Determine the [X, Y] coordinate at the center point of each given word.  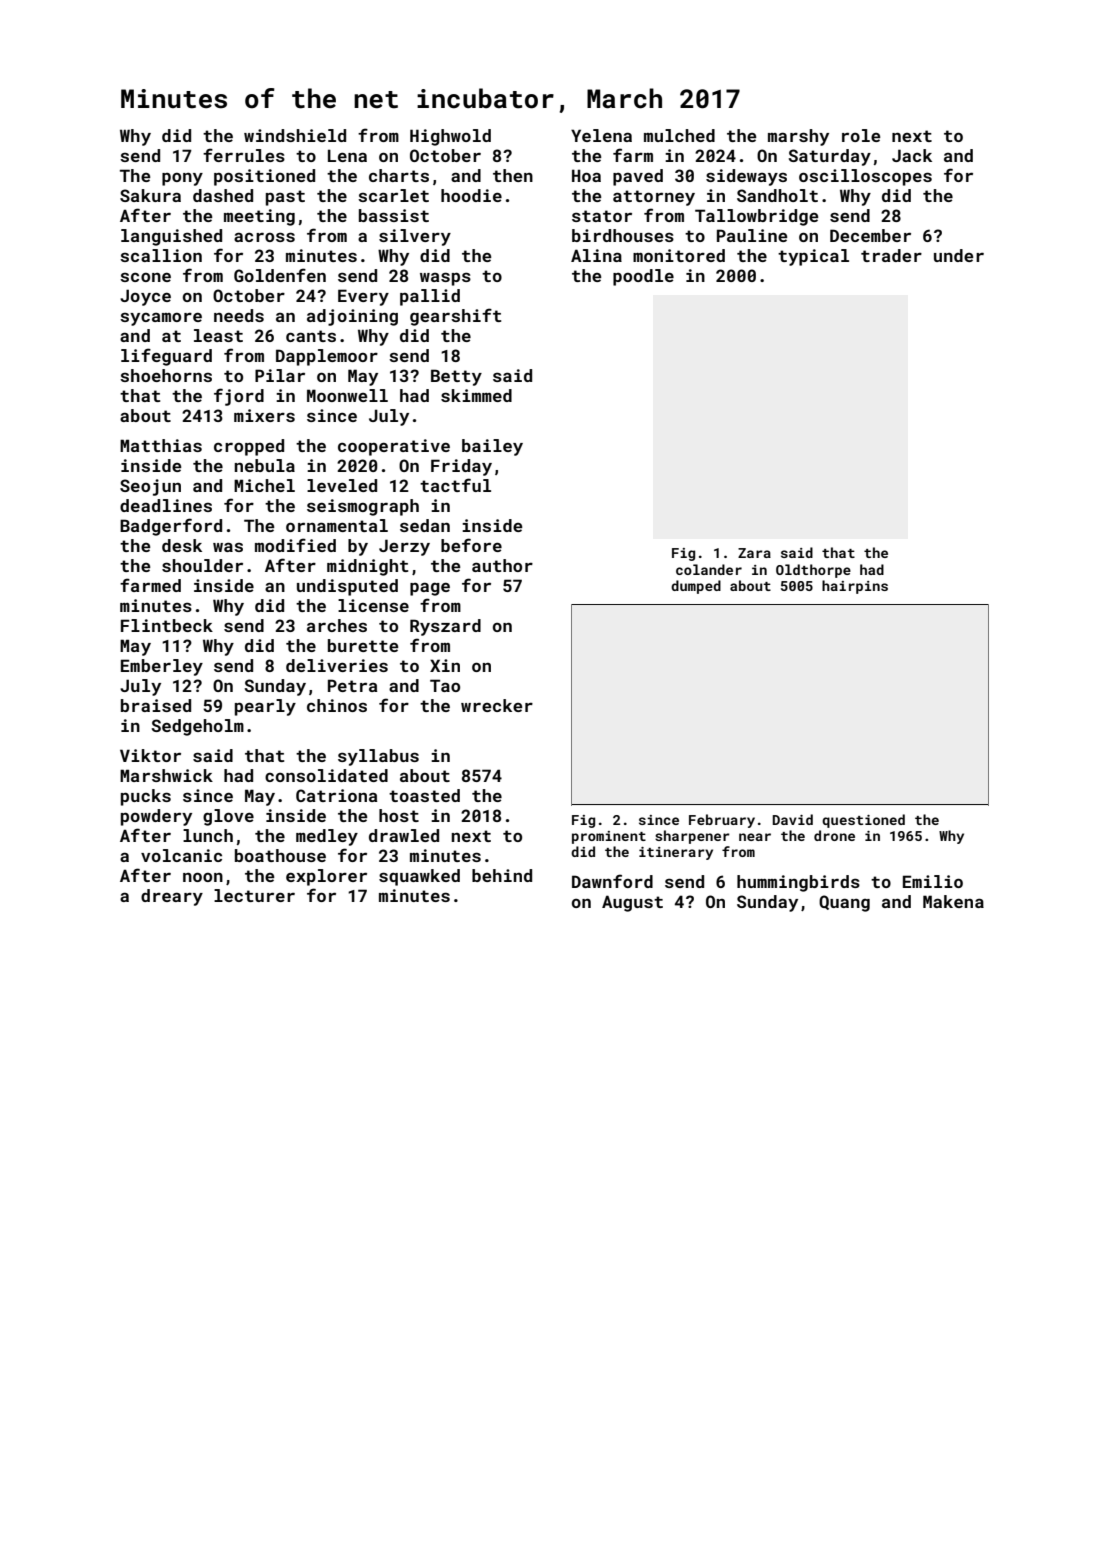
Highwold [450, 137]
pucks [146, 797]
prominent [609, 837]
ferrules [244, 155]
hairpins [855, 587]
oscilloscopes [865, 177]
